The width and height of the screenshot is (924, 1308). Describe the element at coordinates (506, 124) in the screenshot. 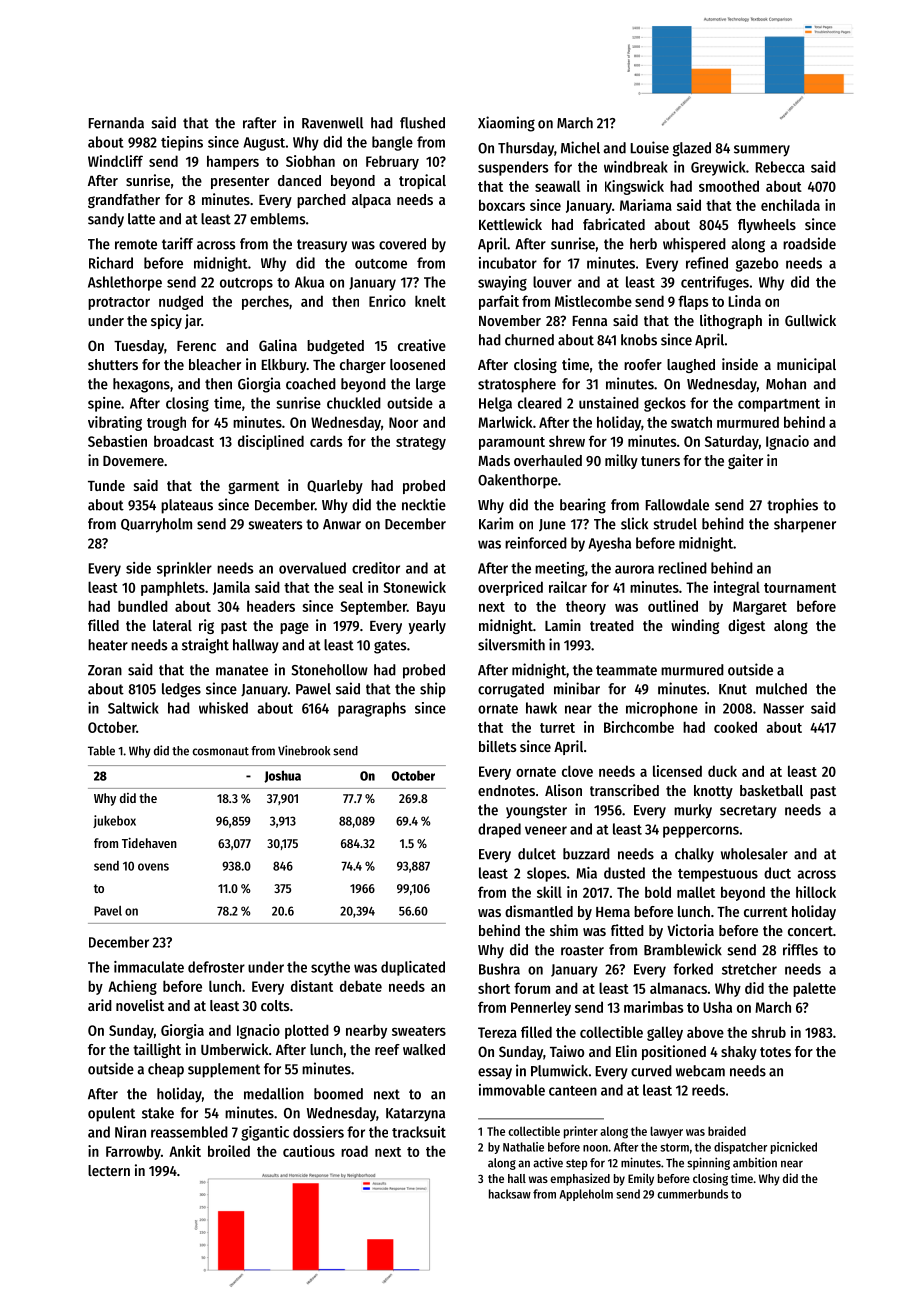

I see `Xiaoming` at that location.
